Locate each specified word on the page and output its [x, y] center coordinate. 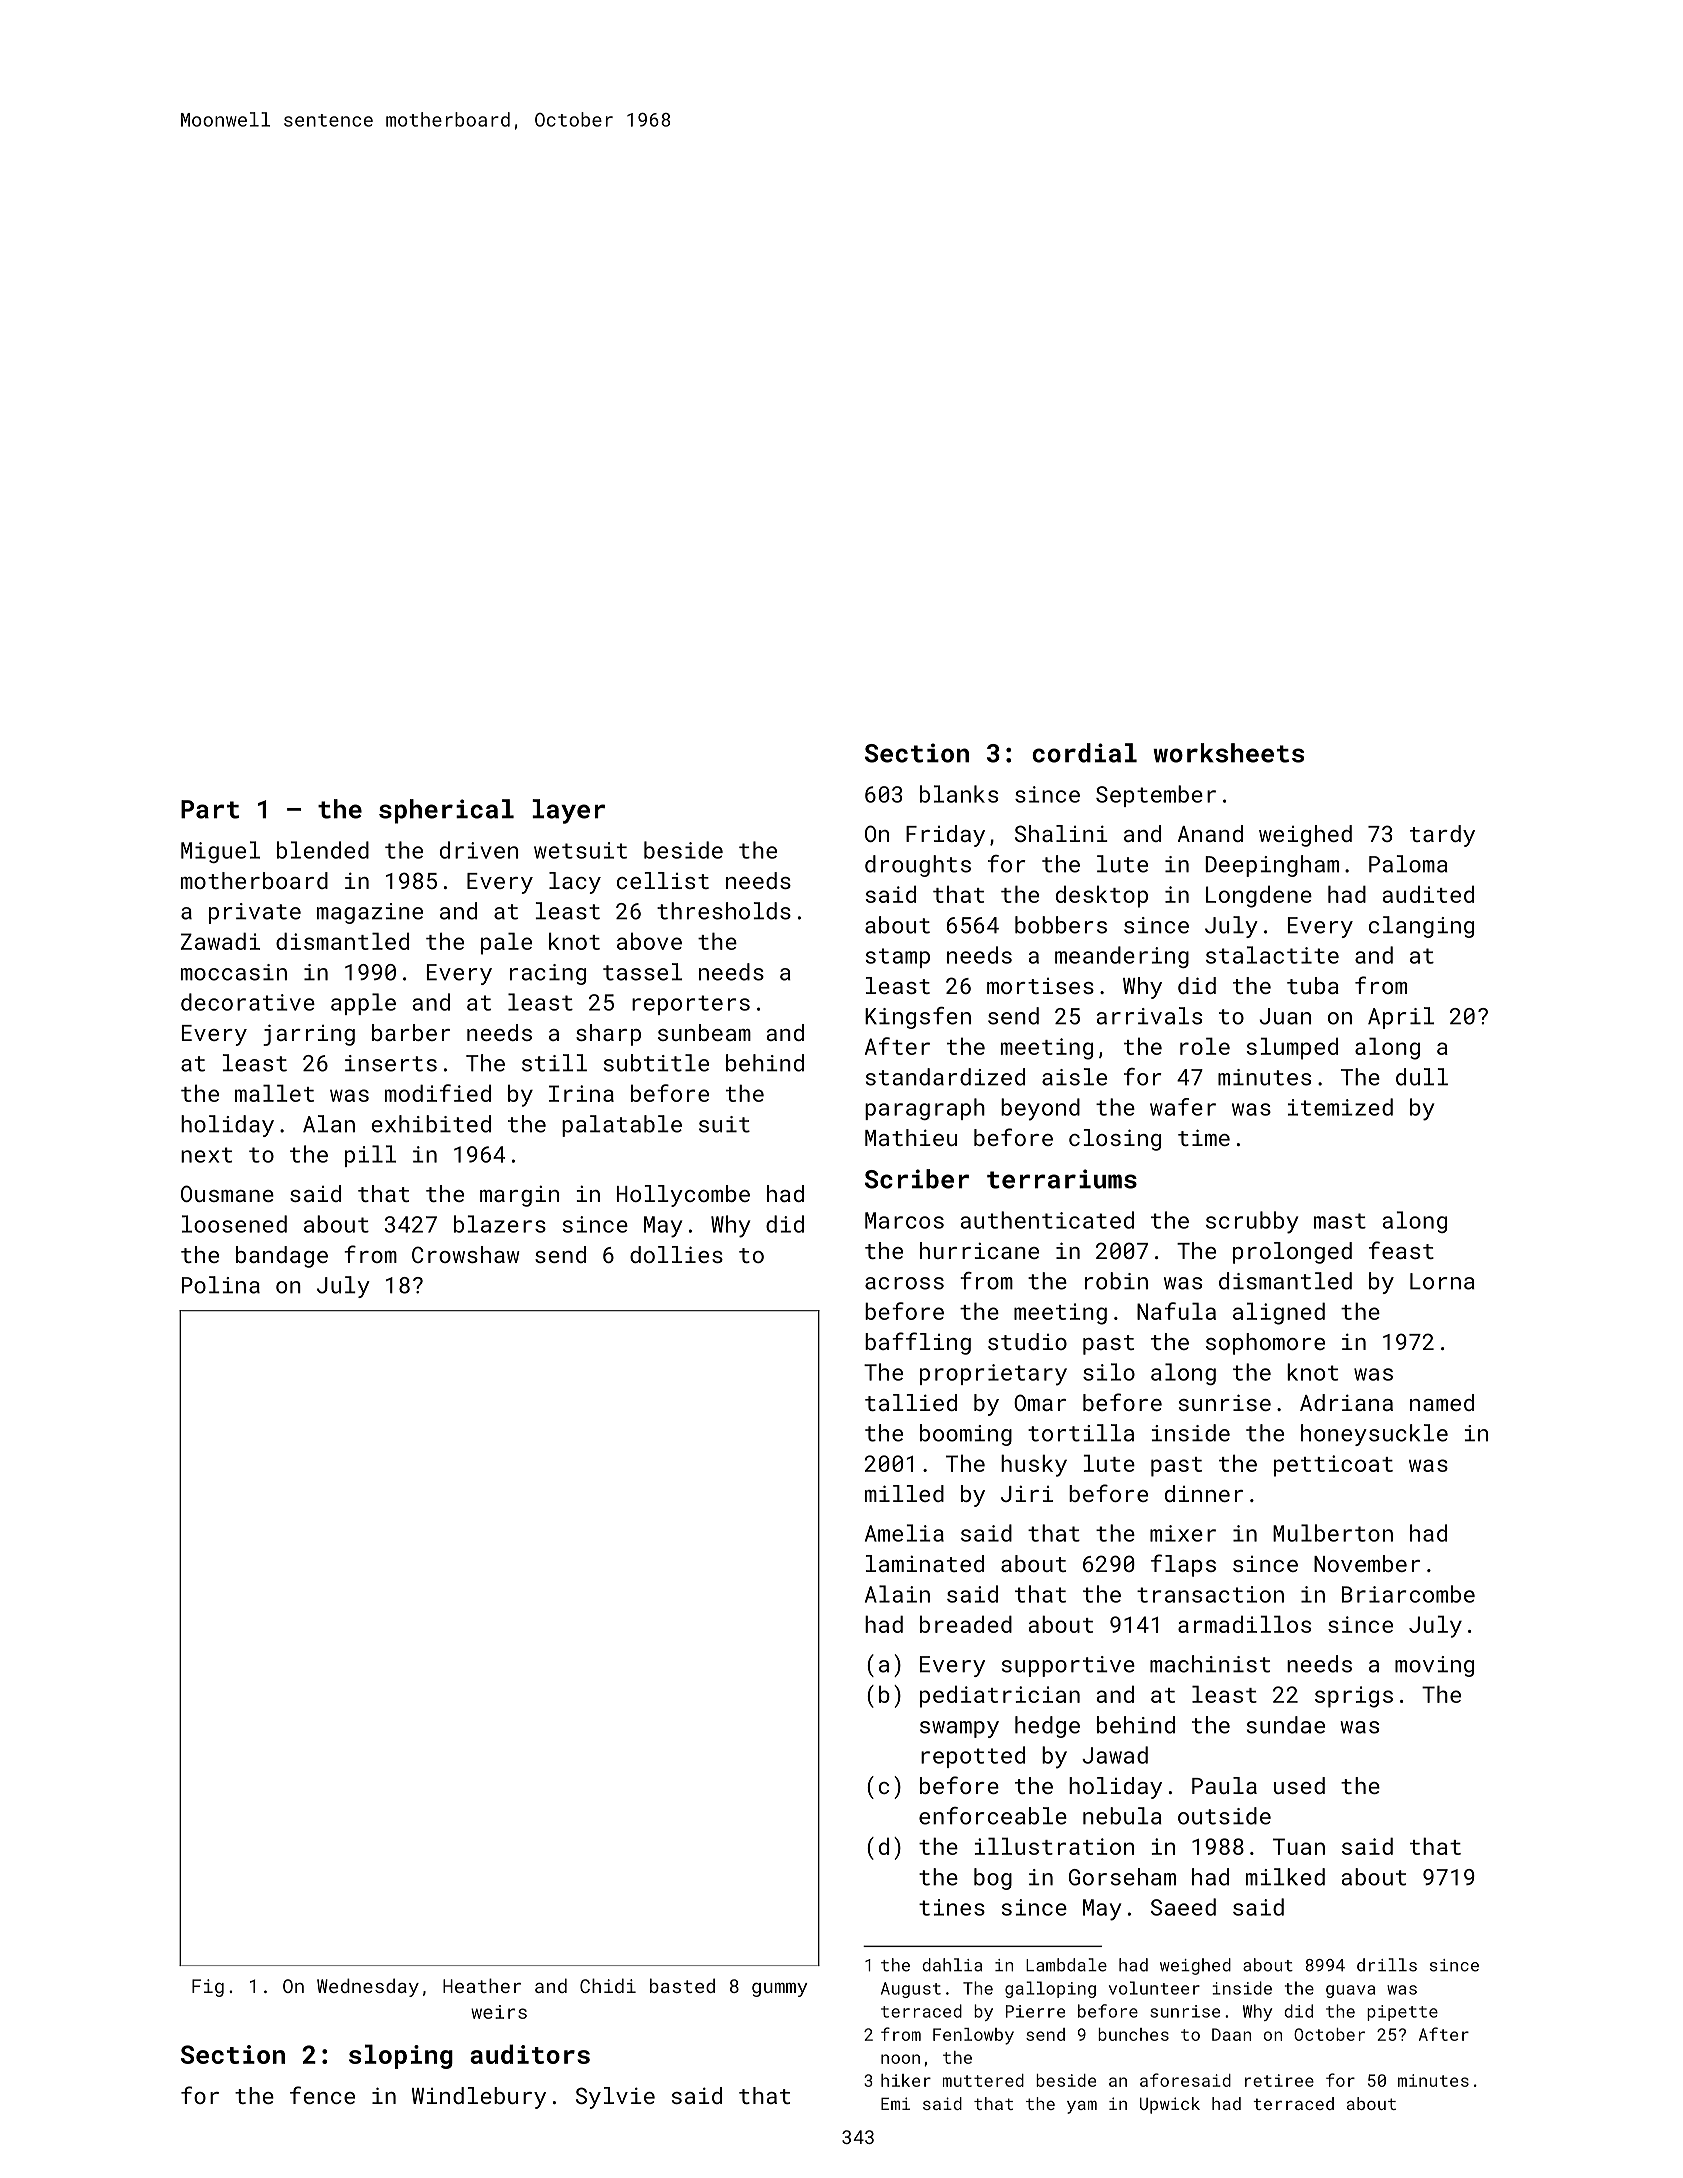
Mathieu [911, 1137]
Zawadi [220, 941]
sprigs [1354, 1697]
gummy [780, 1990]
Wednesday [368, 1987]
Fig [208, 1988]
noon [900, 2059]
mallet [274, 1093]
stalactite [1272, 955]
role [1205, 1046]
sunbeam [704, 1032]
